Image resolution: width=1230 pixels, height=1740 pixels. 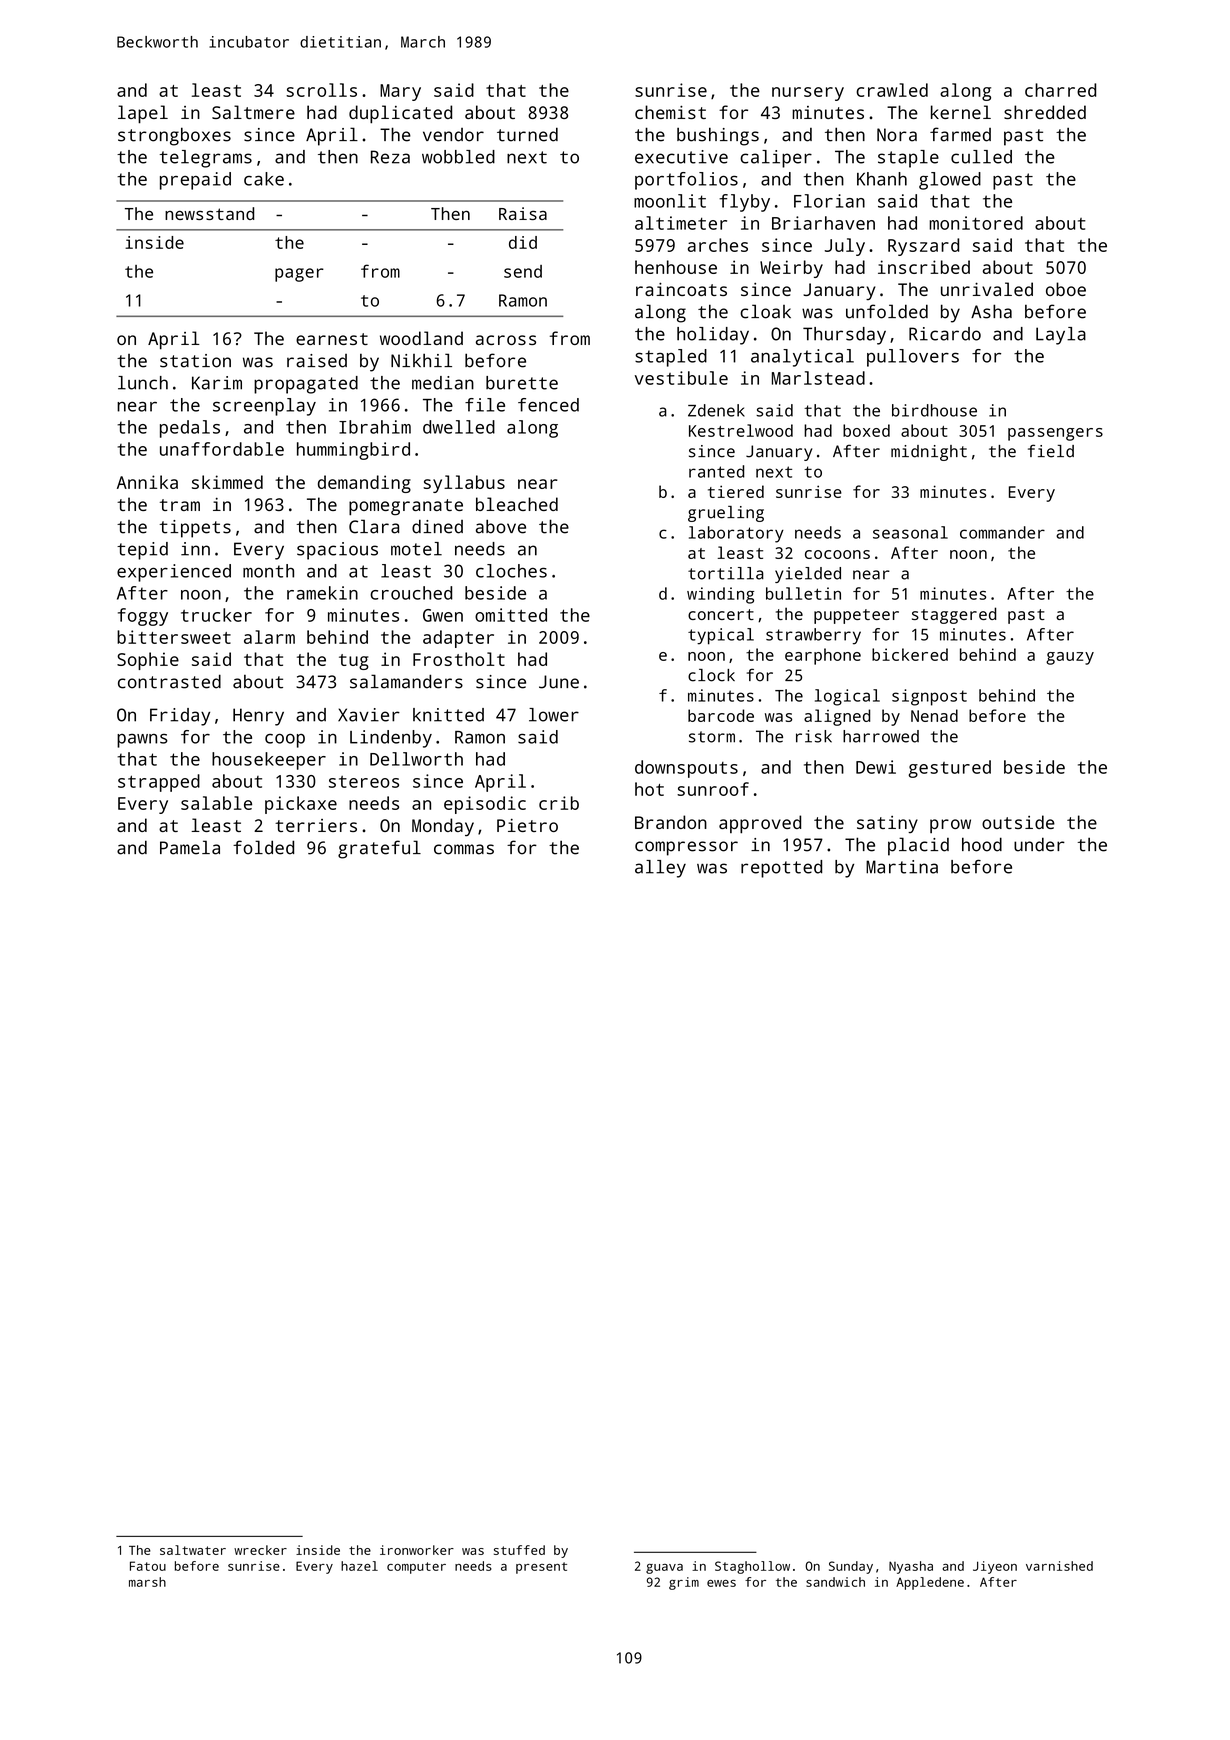 What do you see at coordinates (1055, 434) in the page?
I see `passengers` at bounding box center [1055, 434].
